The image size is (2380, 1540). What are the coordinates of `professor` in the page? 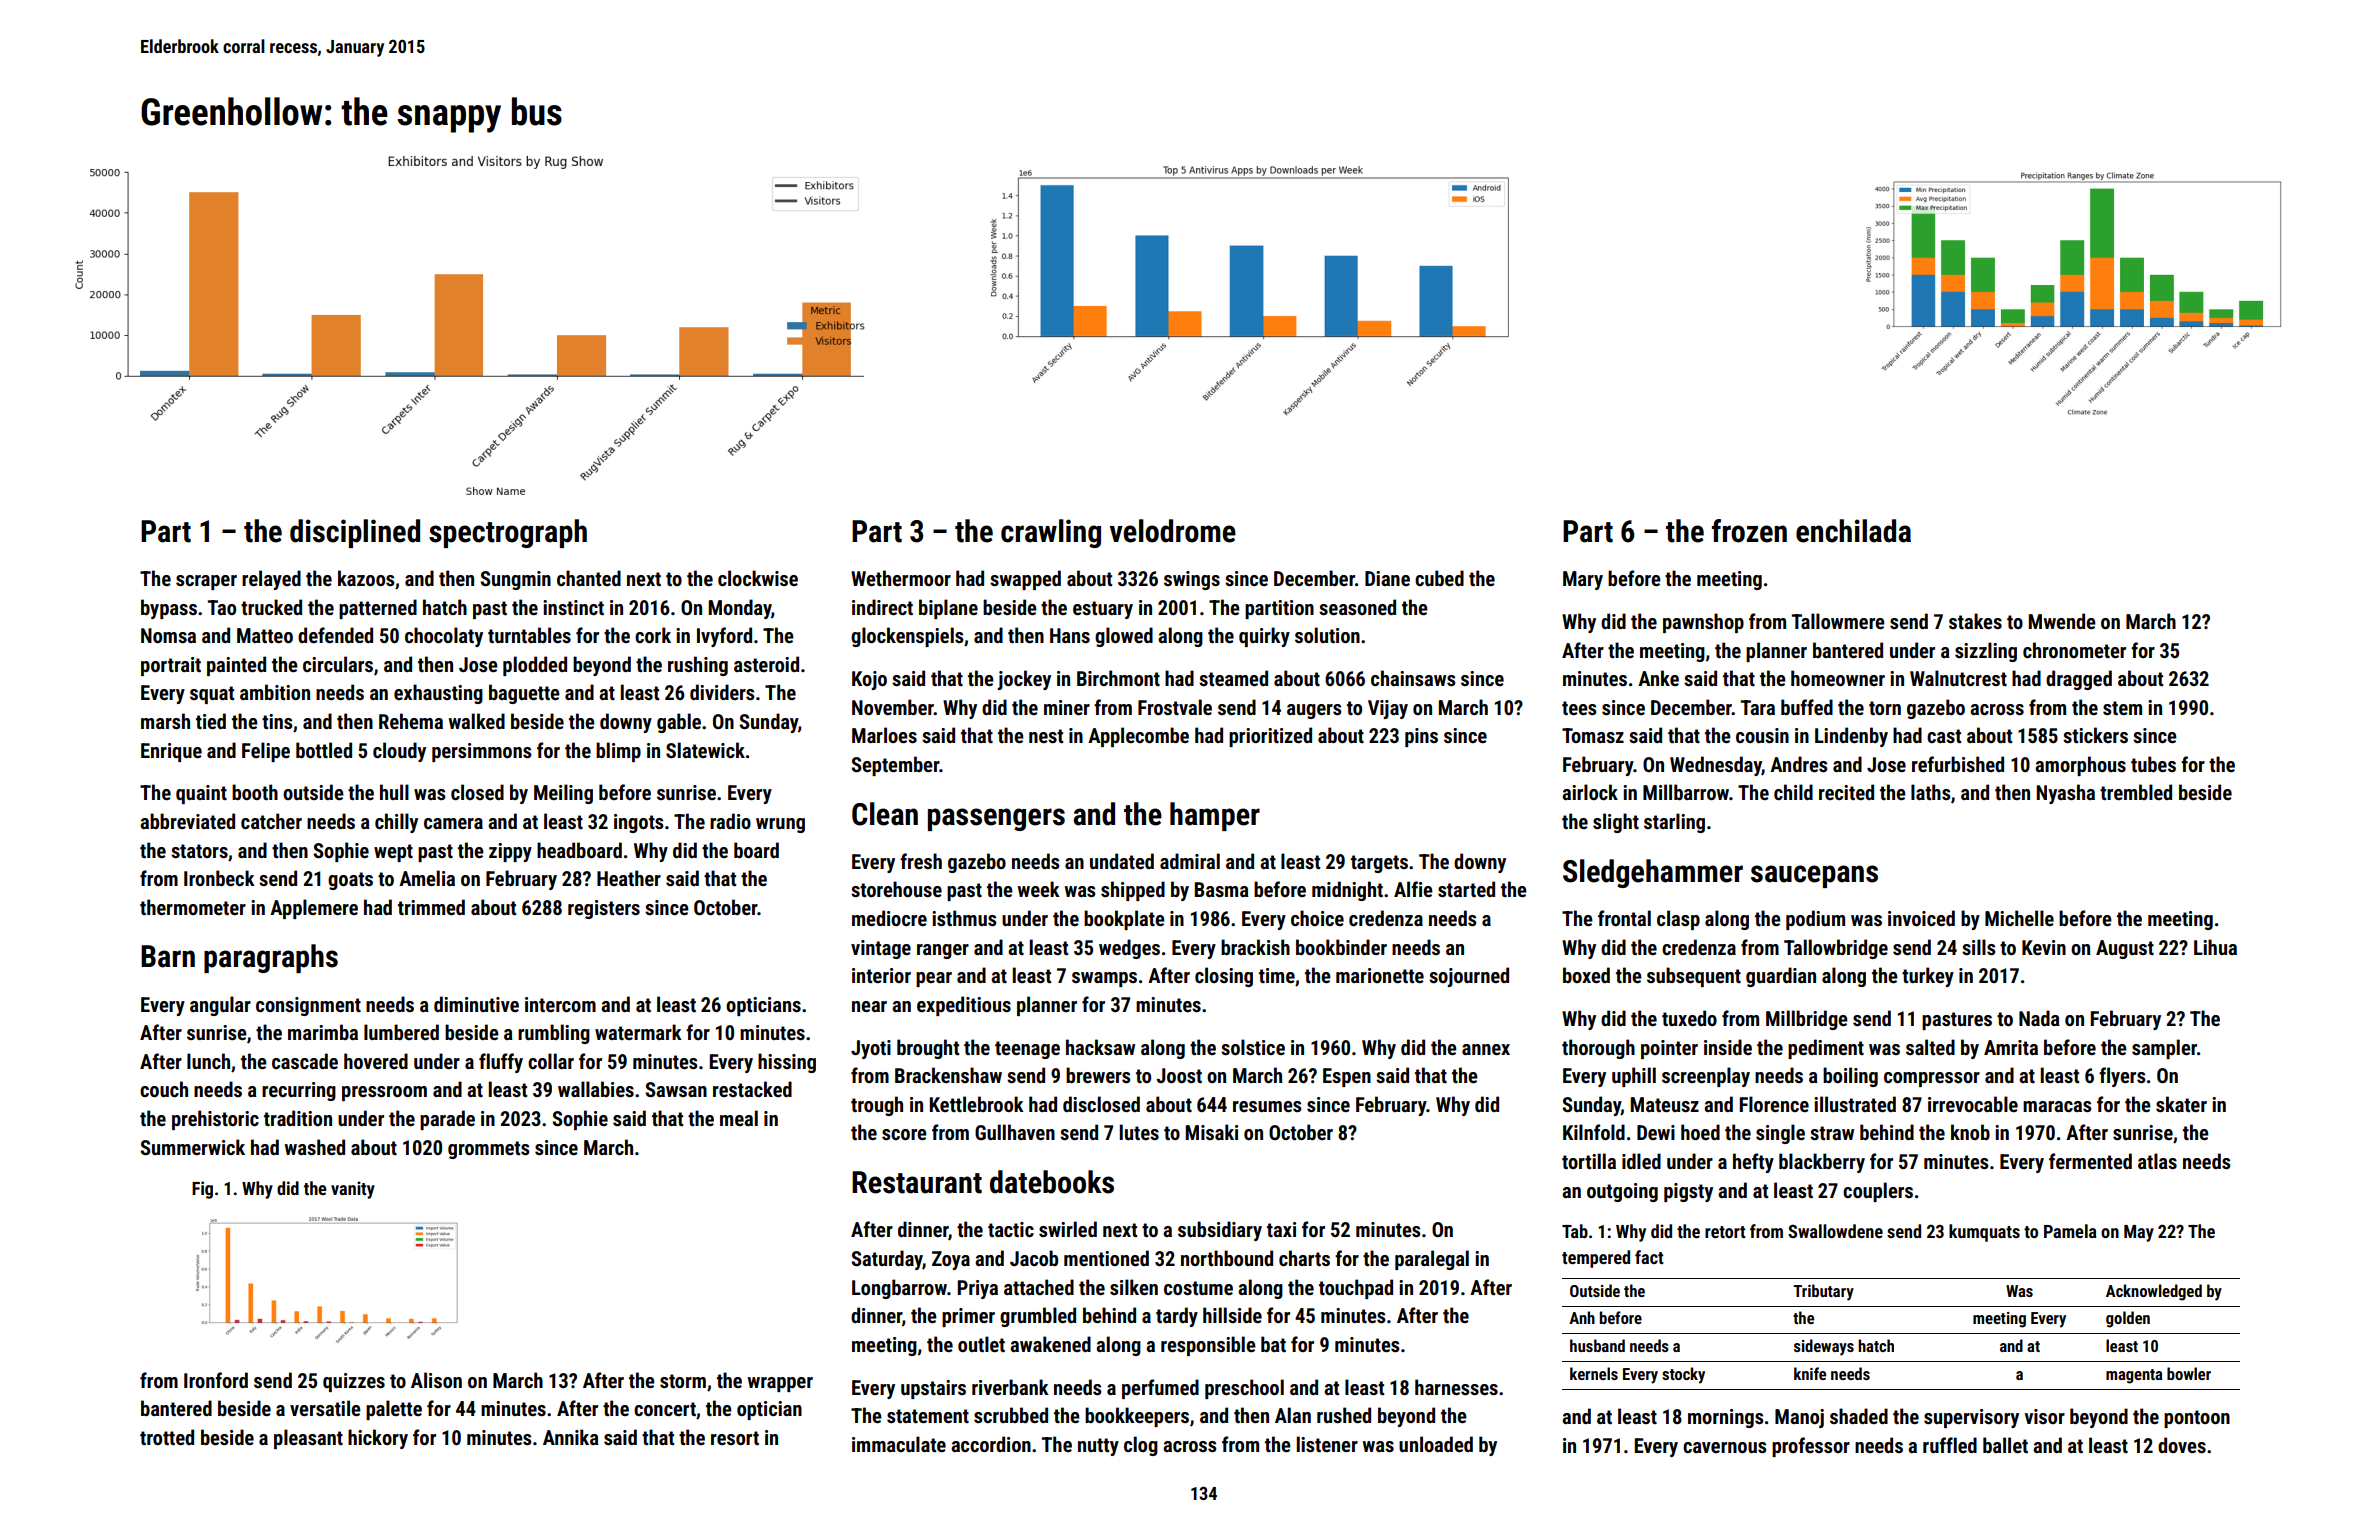 It's located at (1811, 1447).
